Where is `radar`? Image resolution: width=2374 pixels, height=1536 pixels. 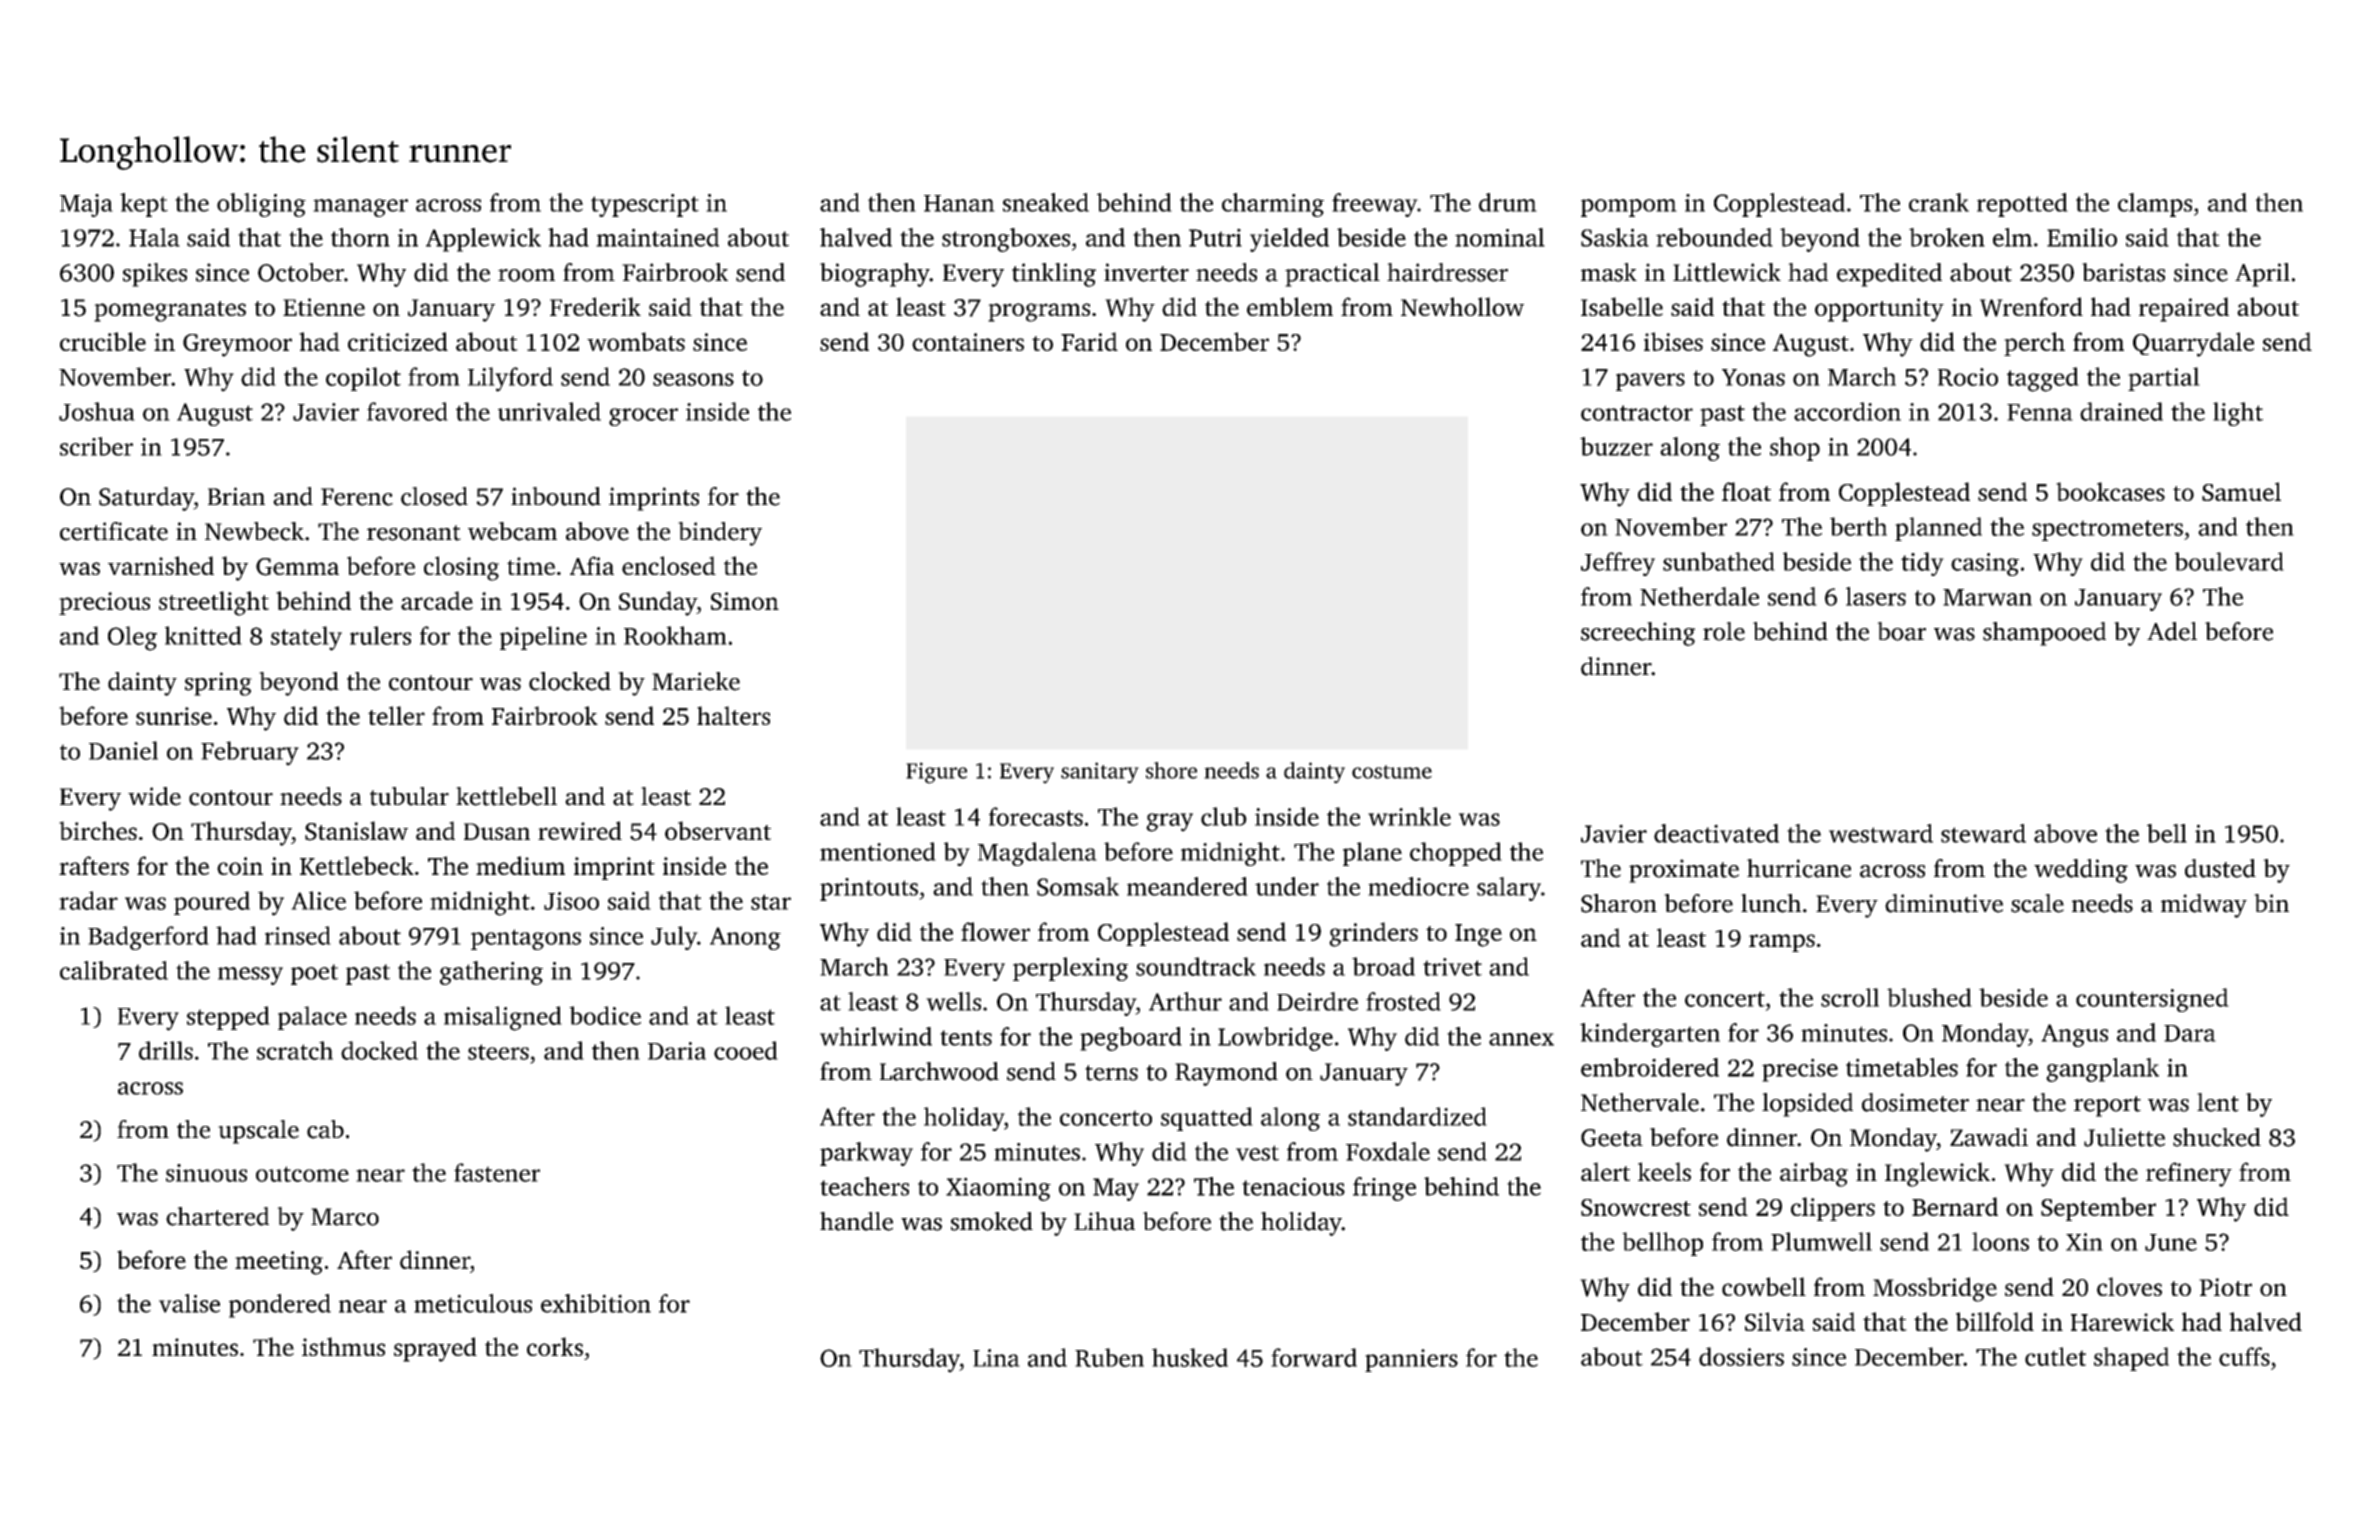
radar is located at coordinates (88, 900).
